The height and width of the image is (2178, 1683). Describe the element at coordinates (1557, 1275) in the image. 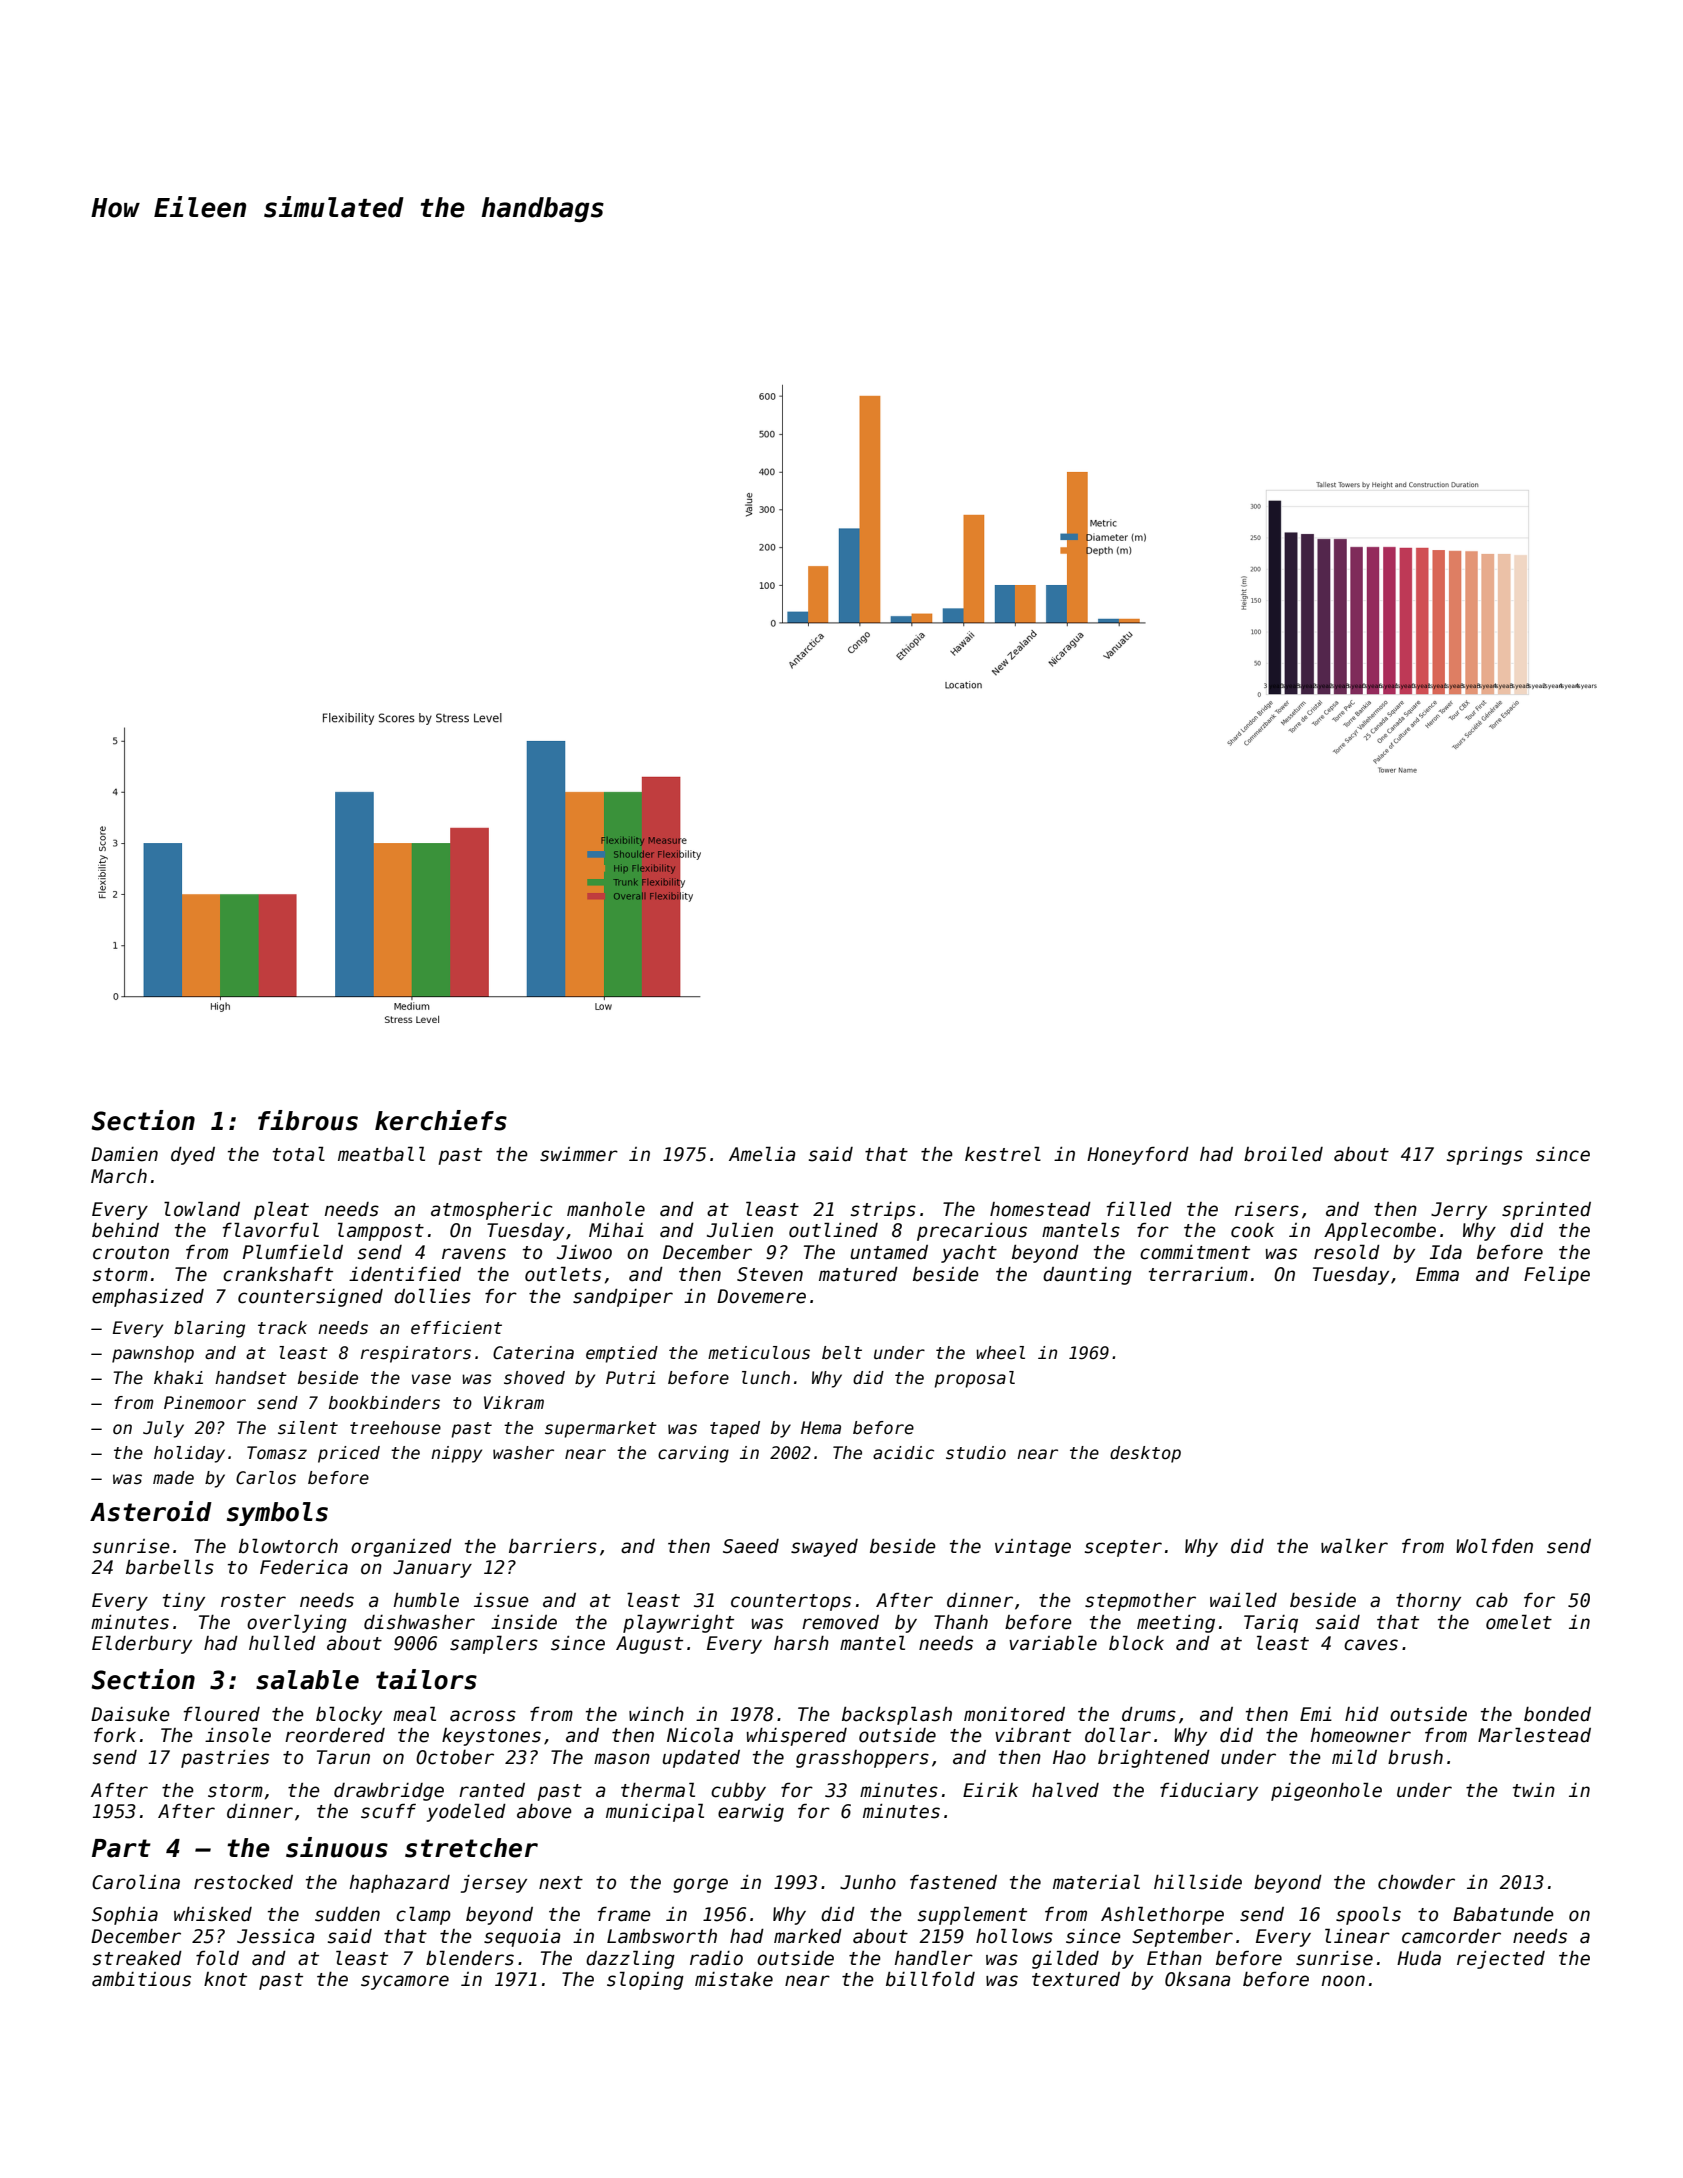

I see `Felipe` at that location.
